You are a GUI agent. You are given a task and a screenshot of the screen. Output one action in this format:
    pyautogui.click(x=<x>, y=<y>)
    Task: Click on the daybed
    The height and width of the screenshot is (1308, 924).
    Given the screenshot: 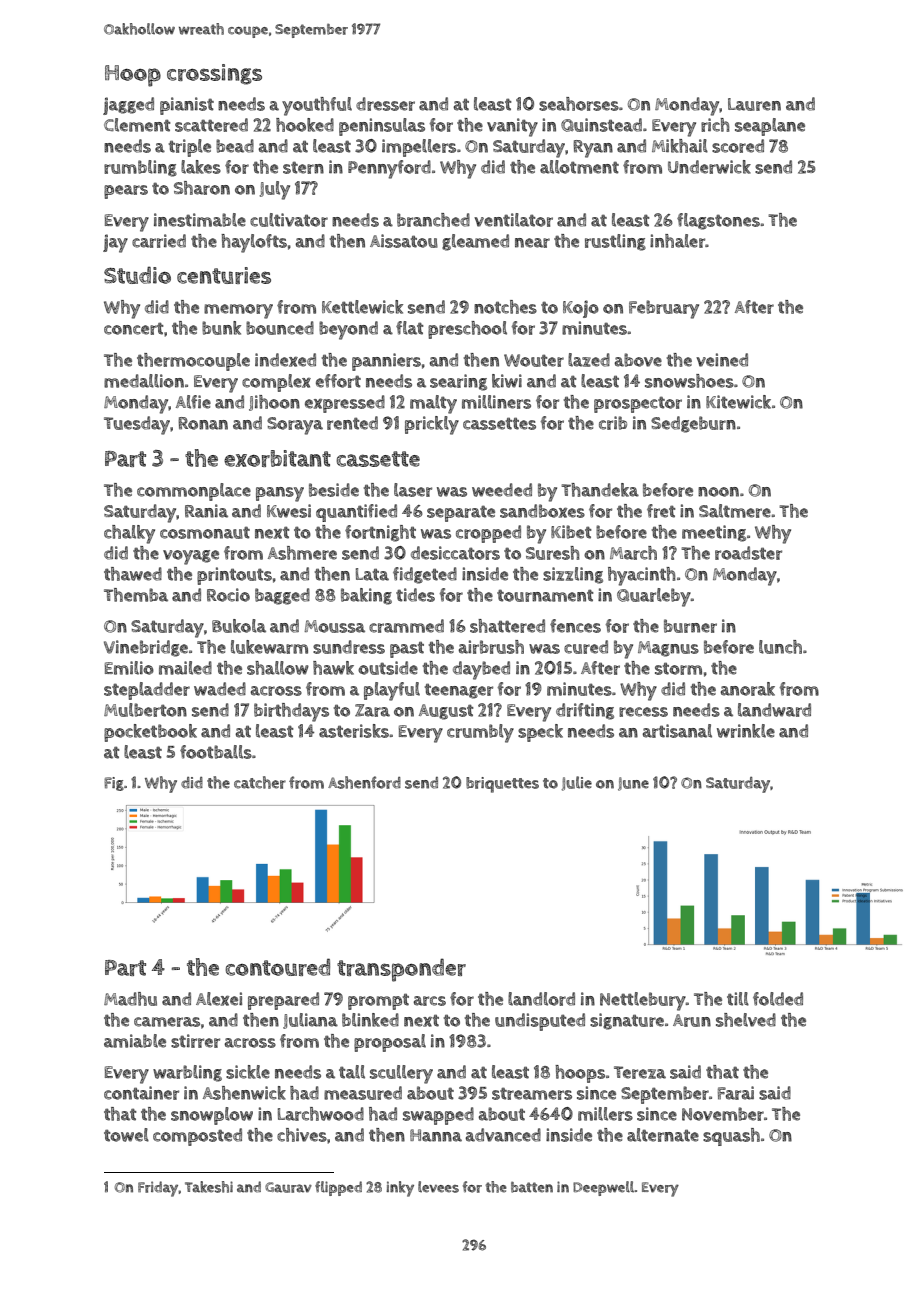 What is the action you would take?
    pyautogui.click(x=481, y=670)
